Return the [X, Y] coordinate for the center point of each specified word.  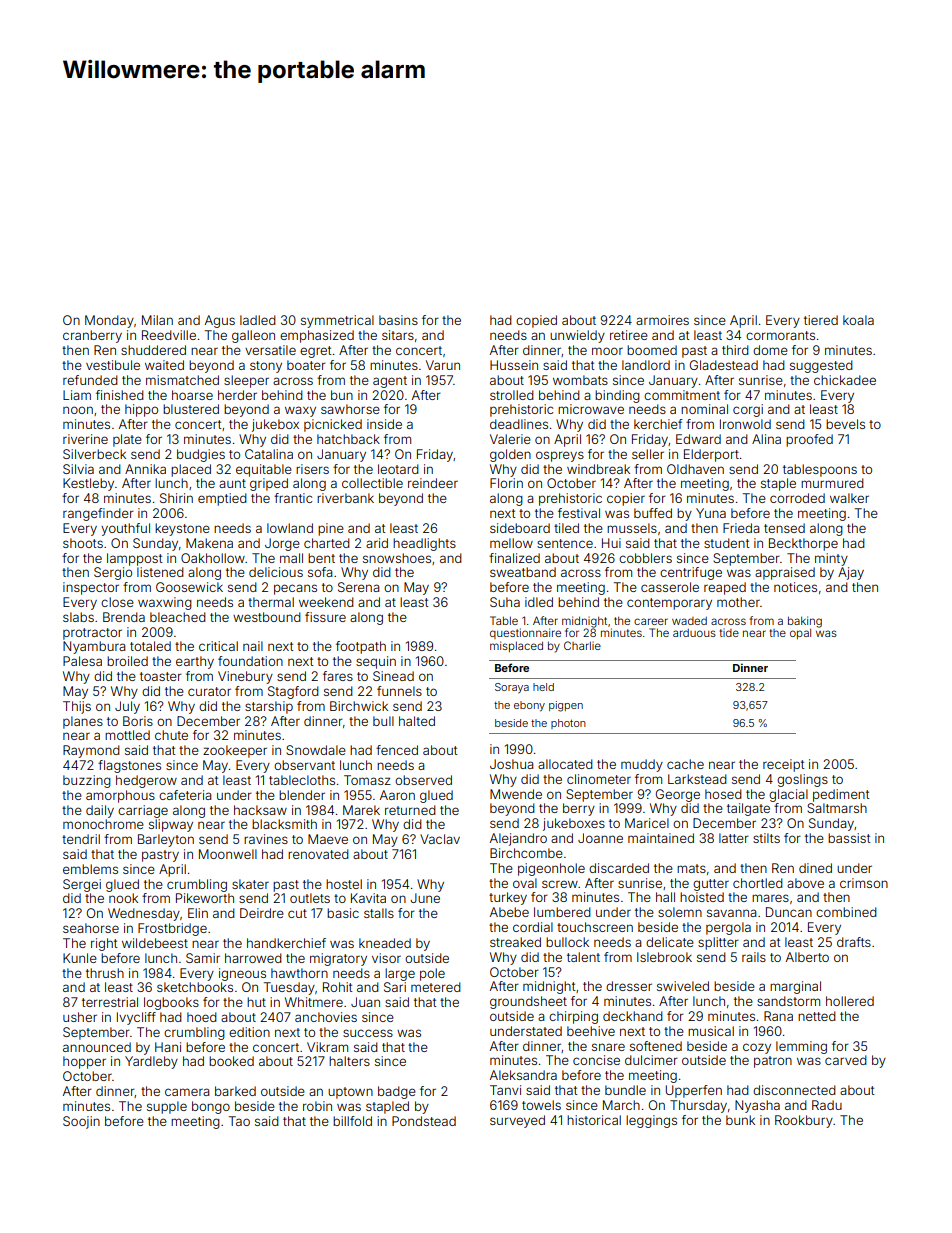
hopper [84, 1062]
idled [539, 602]
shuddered [153, 350]
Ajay [851, 573]
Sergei [82, 885]
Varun [443, 365]
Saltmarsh [837, 808]
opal [800, 633]
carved [846, 1060]
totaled [150, 646]
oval [525, 883]
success [368, 1033]
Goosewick [189, 587]
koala [858, 320]
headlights [424, 544]
